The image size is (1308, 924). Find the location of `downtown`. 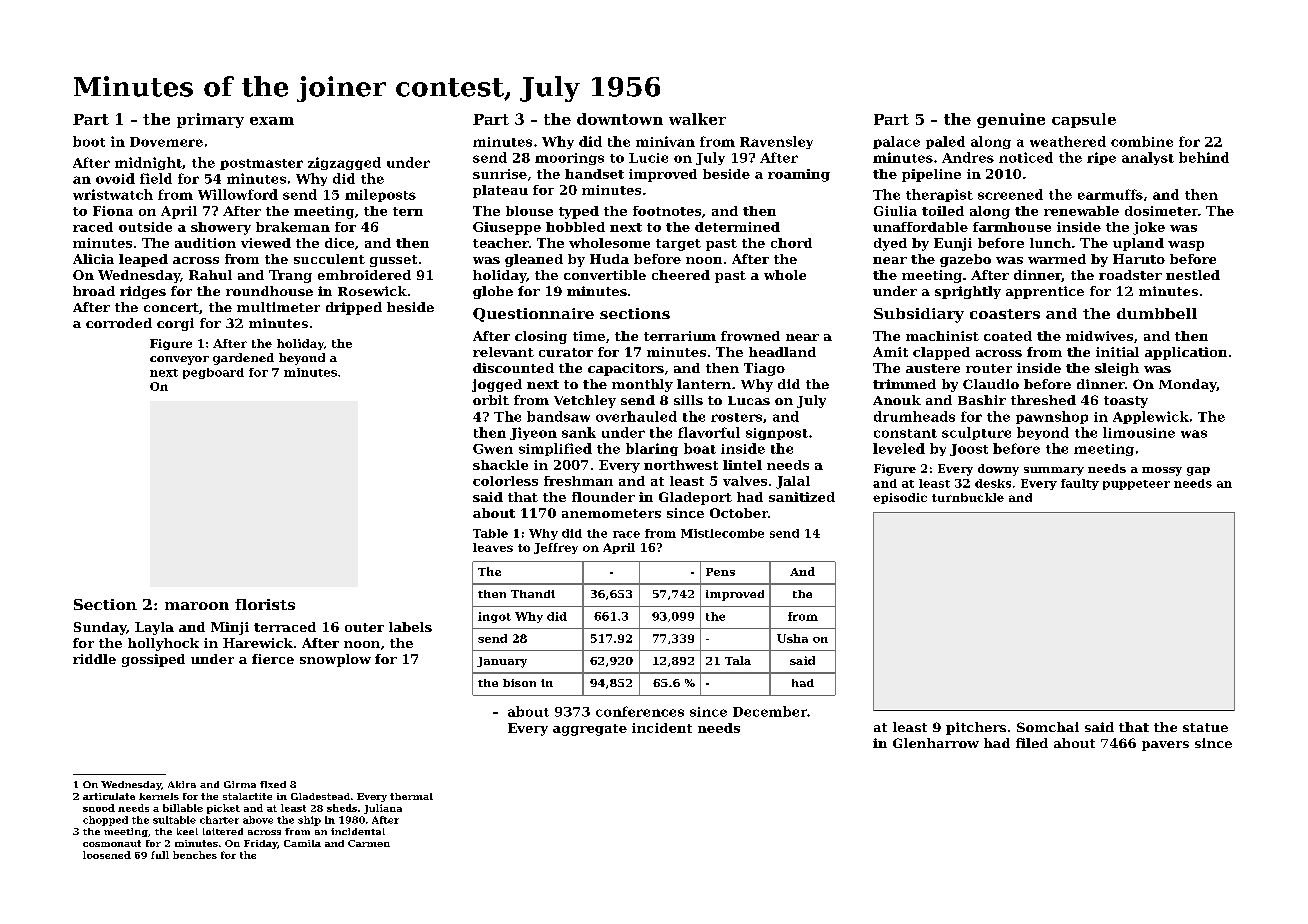

downtown is located at coordinates (620, 119).
